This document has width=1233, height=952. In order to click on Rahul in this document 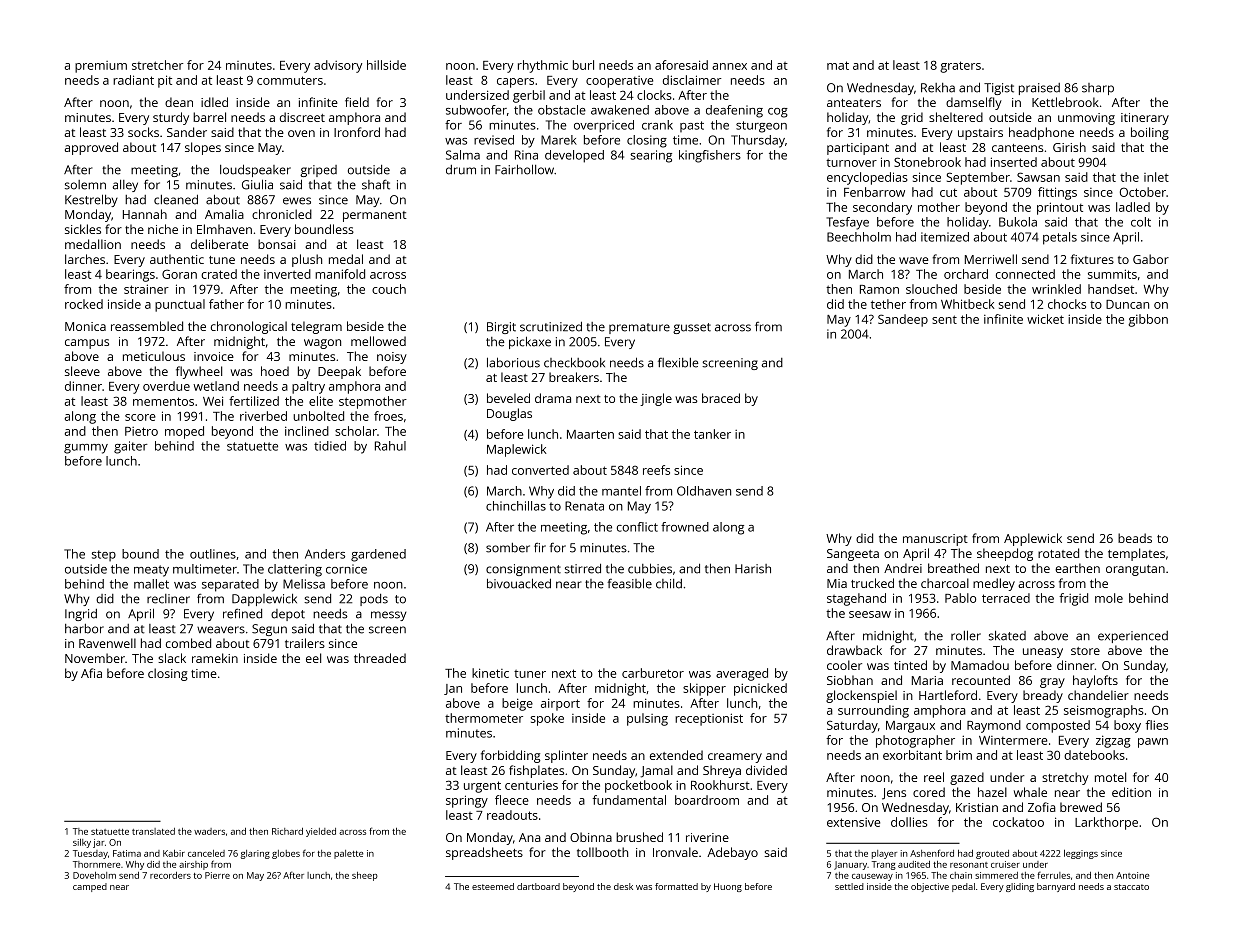, I will do `click(390, 446)`.
